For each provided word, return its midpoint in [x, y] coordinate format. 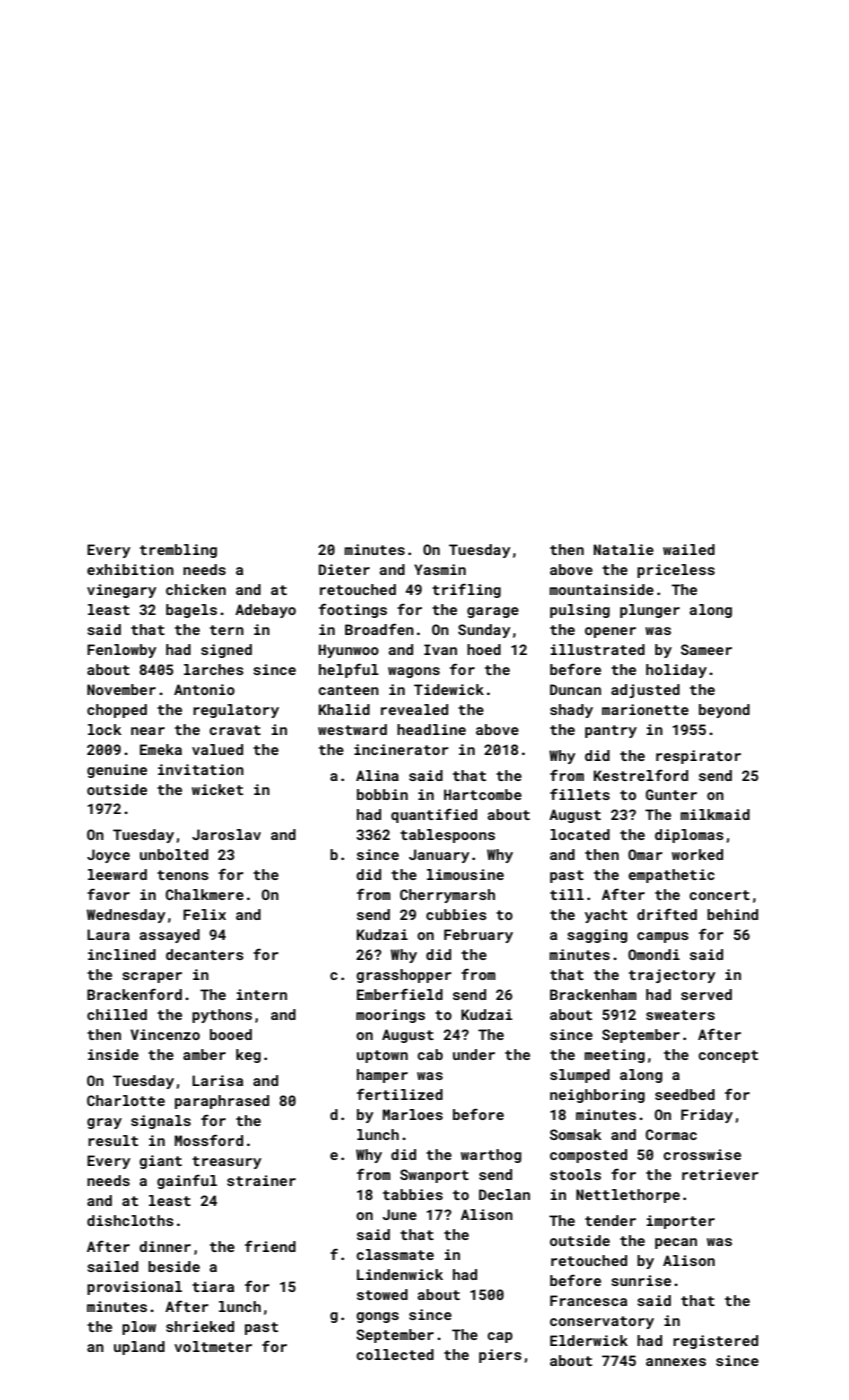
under [474, 1054]
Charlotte [126, 1100]
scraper [152, 977]
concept [728, 1056]
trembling [178, 551]
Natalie [624, 549]
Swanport [434, 1176]
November [121, 689]
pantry [611, 731]
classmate [395, 1254]
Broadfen [379, 629]
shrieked [200, 1326]
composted [588, 1156]
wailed [689, 549]
